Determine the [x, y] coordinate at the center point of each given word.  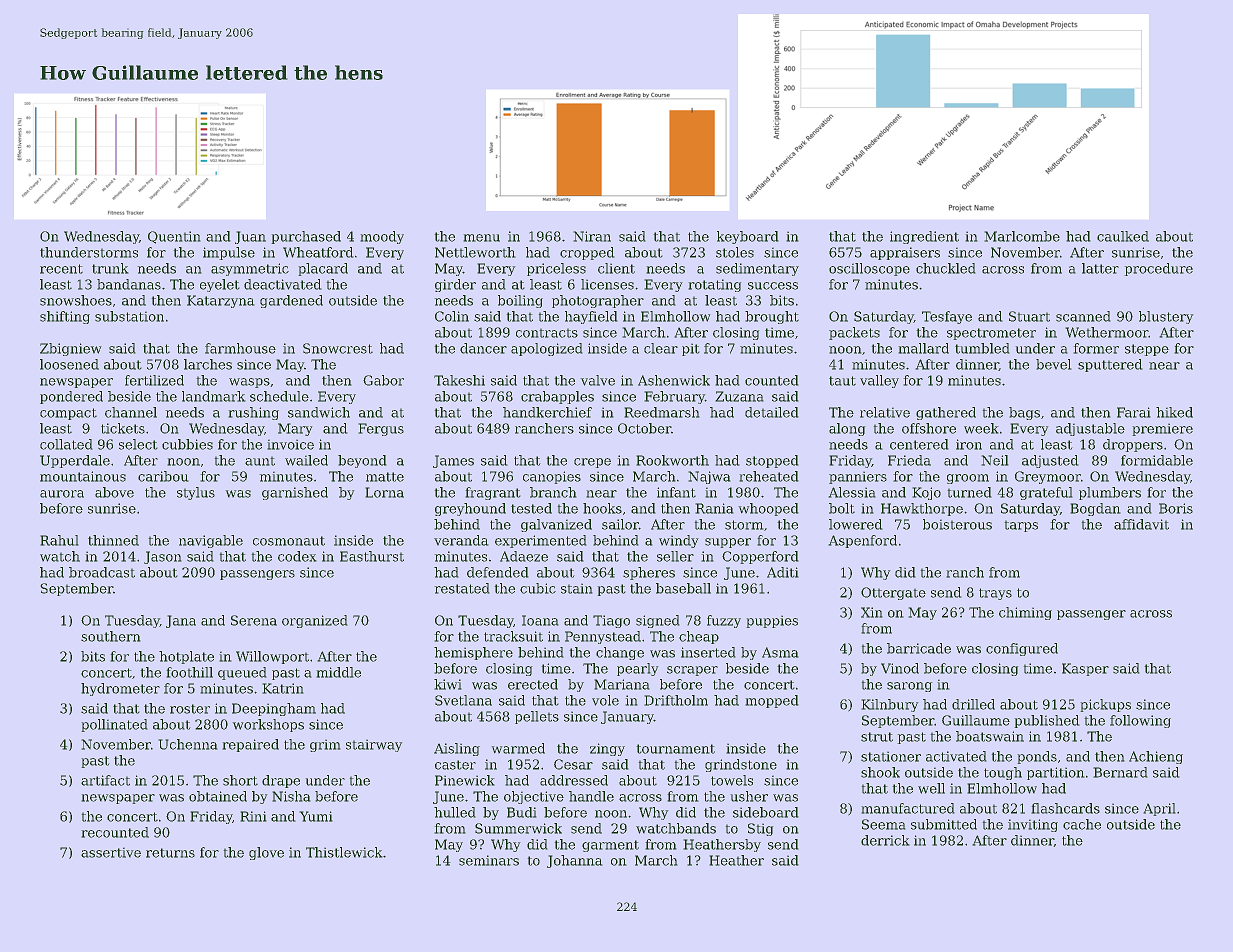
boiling [520, 301]
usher [749, 796]
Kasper [1085, 669]
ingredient [924, 237]
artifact [105, 780]
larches [208, 364]
